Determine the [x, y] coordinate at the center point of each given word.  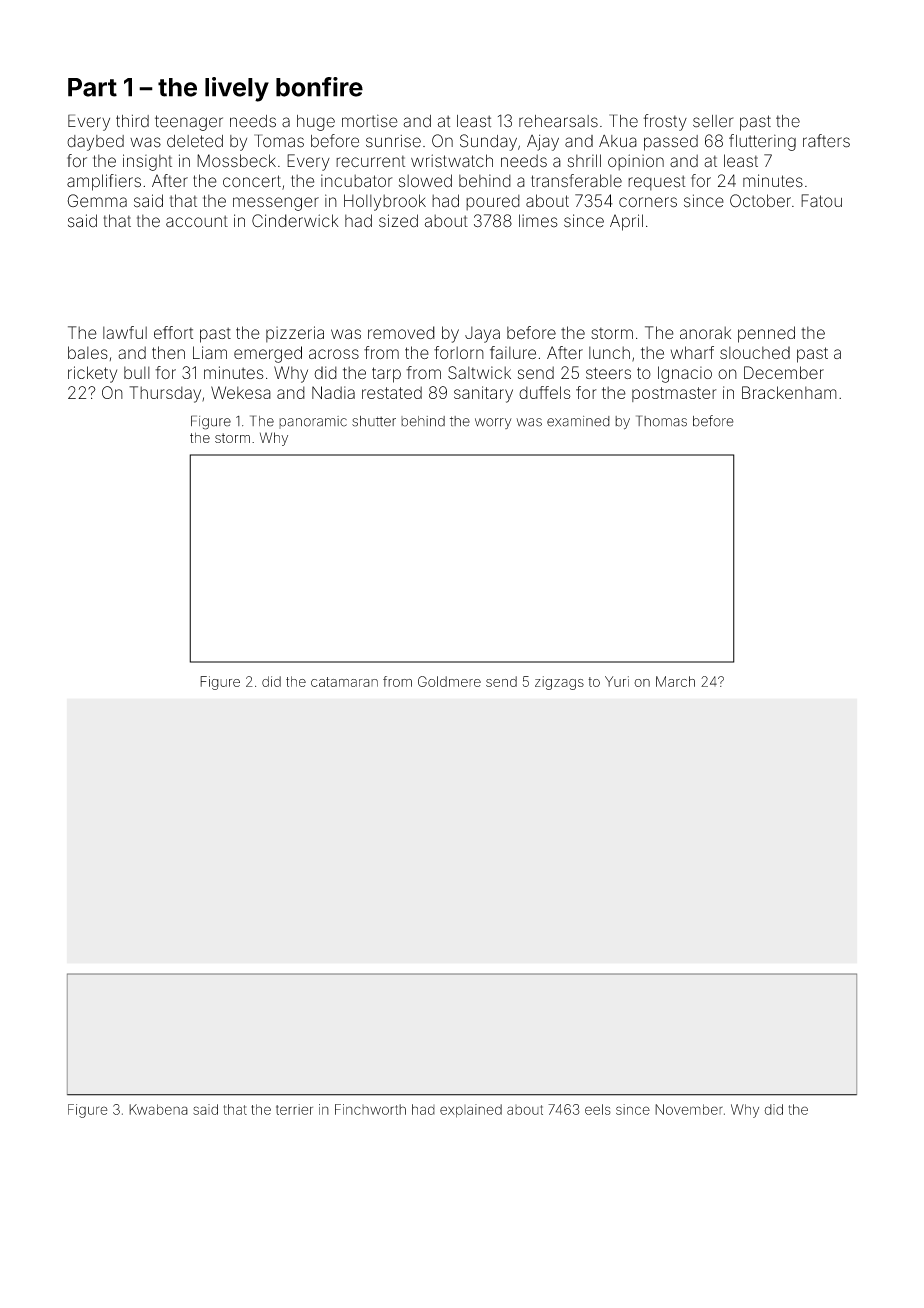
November [689, 1109]
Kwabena [158, 1109]
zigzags [559, 683]
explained [471, 1111]
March [675, 681]
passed [671, 143]
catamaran [344, 682]
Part [92, 87]
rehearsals [558, 121]
